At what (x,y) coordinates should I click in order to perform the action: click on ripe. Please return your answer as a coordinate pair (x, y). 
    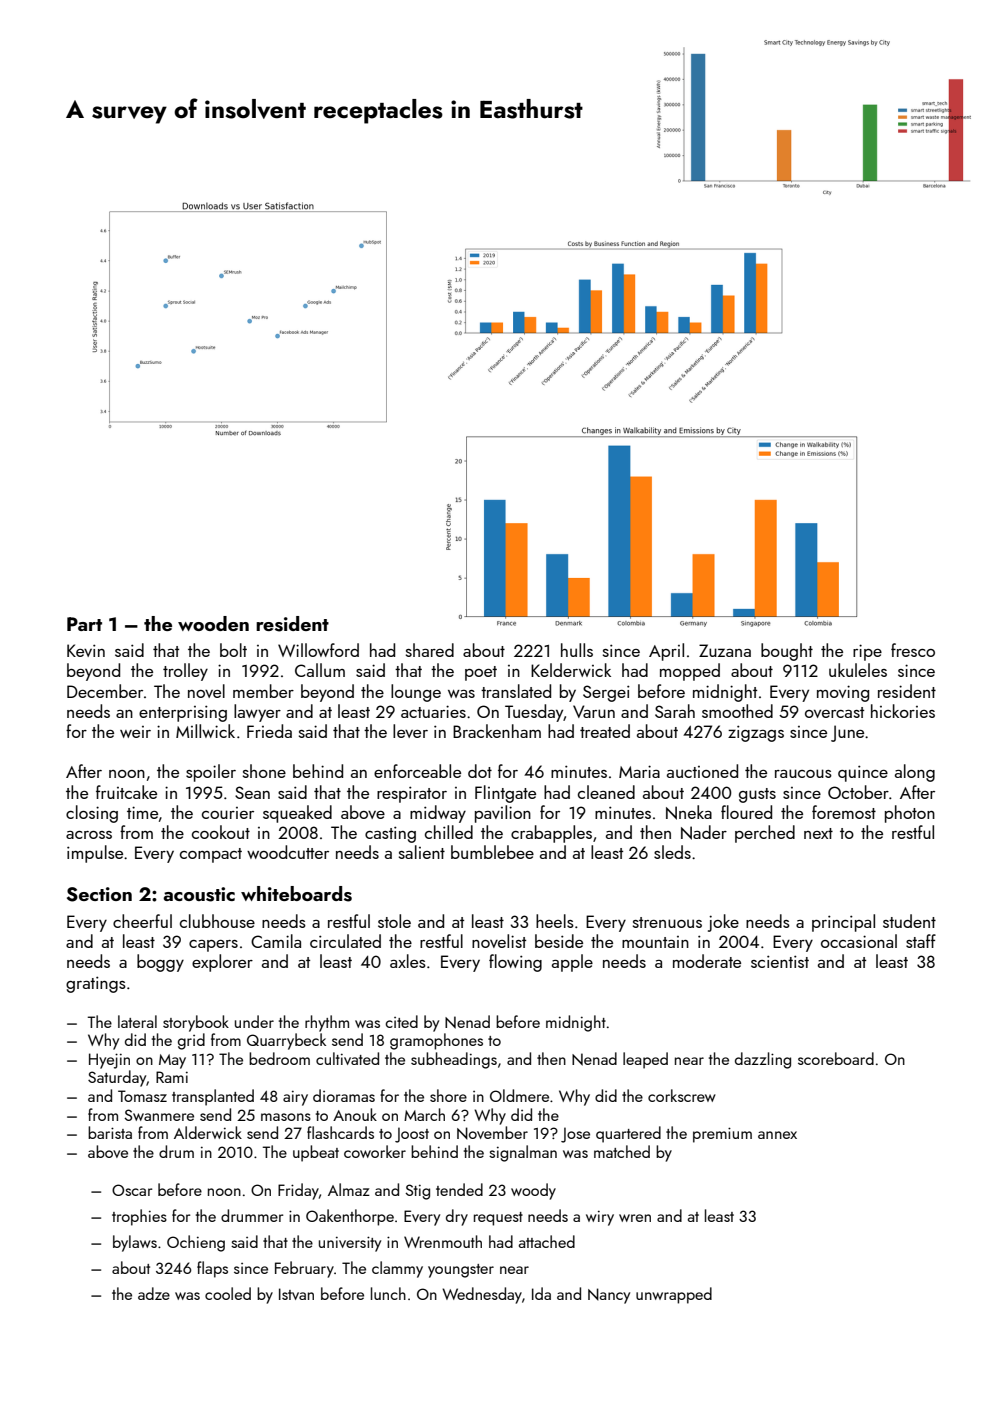
    Looking at the image, I should click on (867, 652).
